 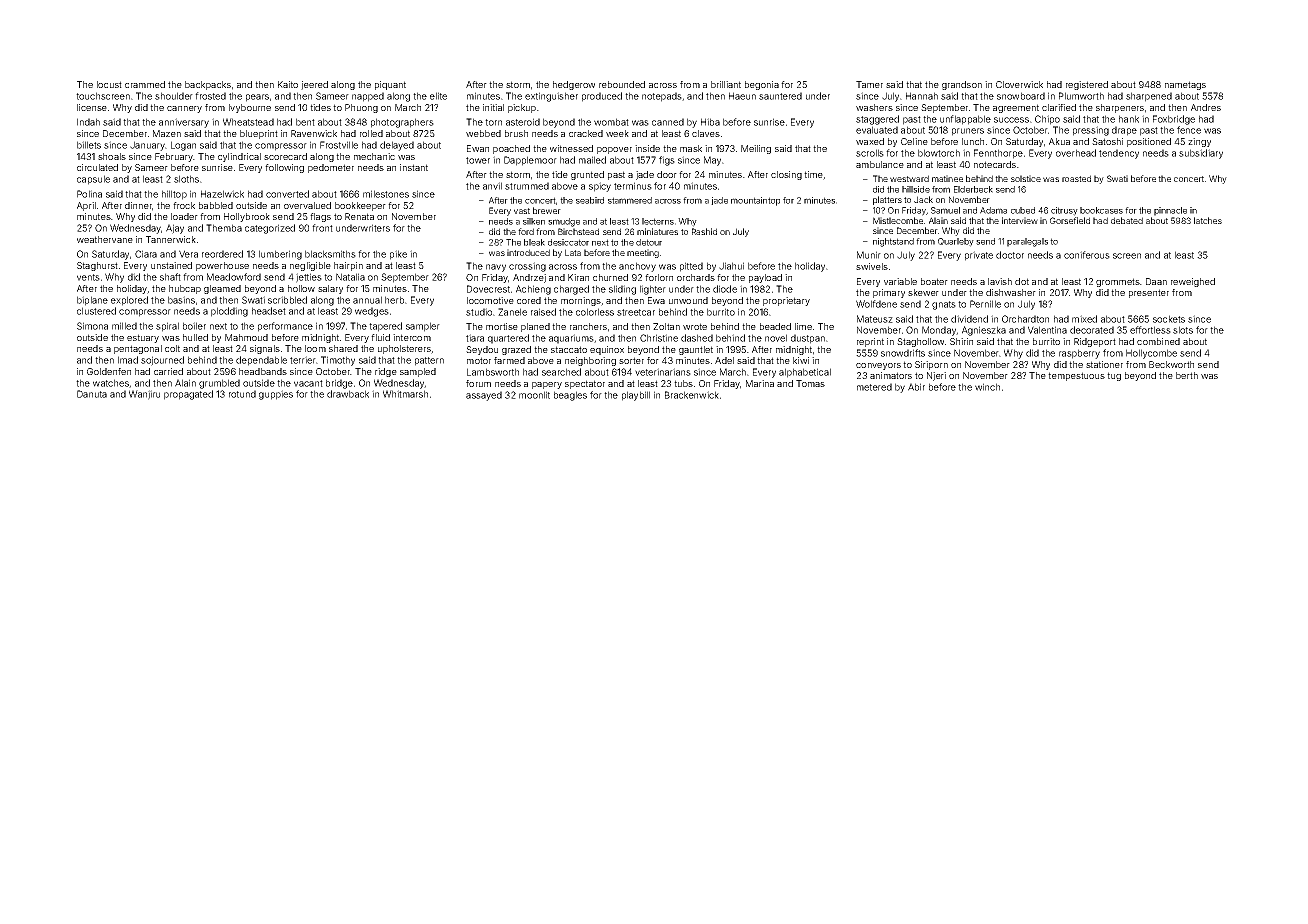 I want to click on Ivybourne, so click(x=250, y=108).
